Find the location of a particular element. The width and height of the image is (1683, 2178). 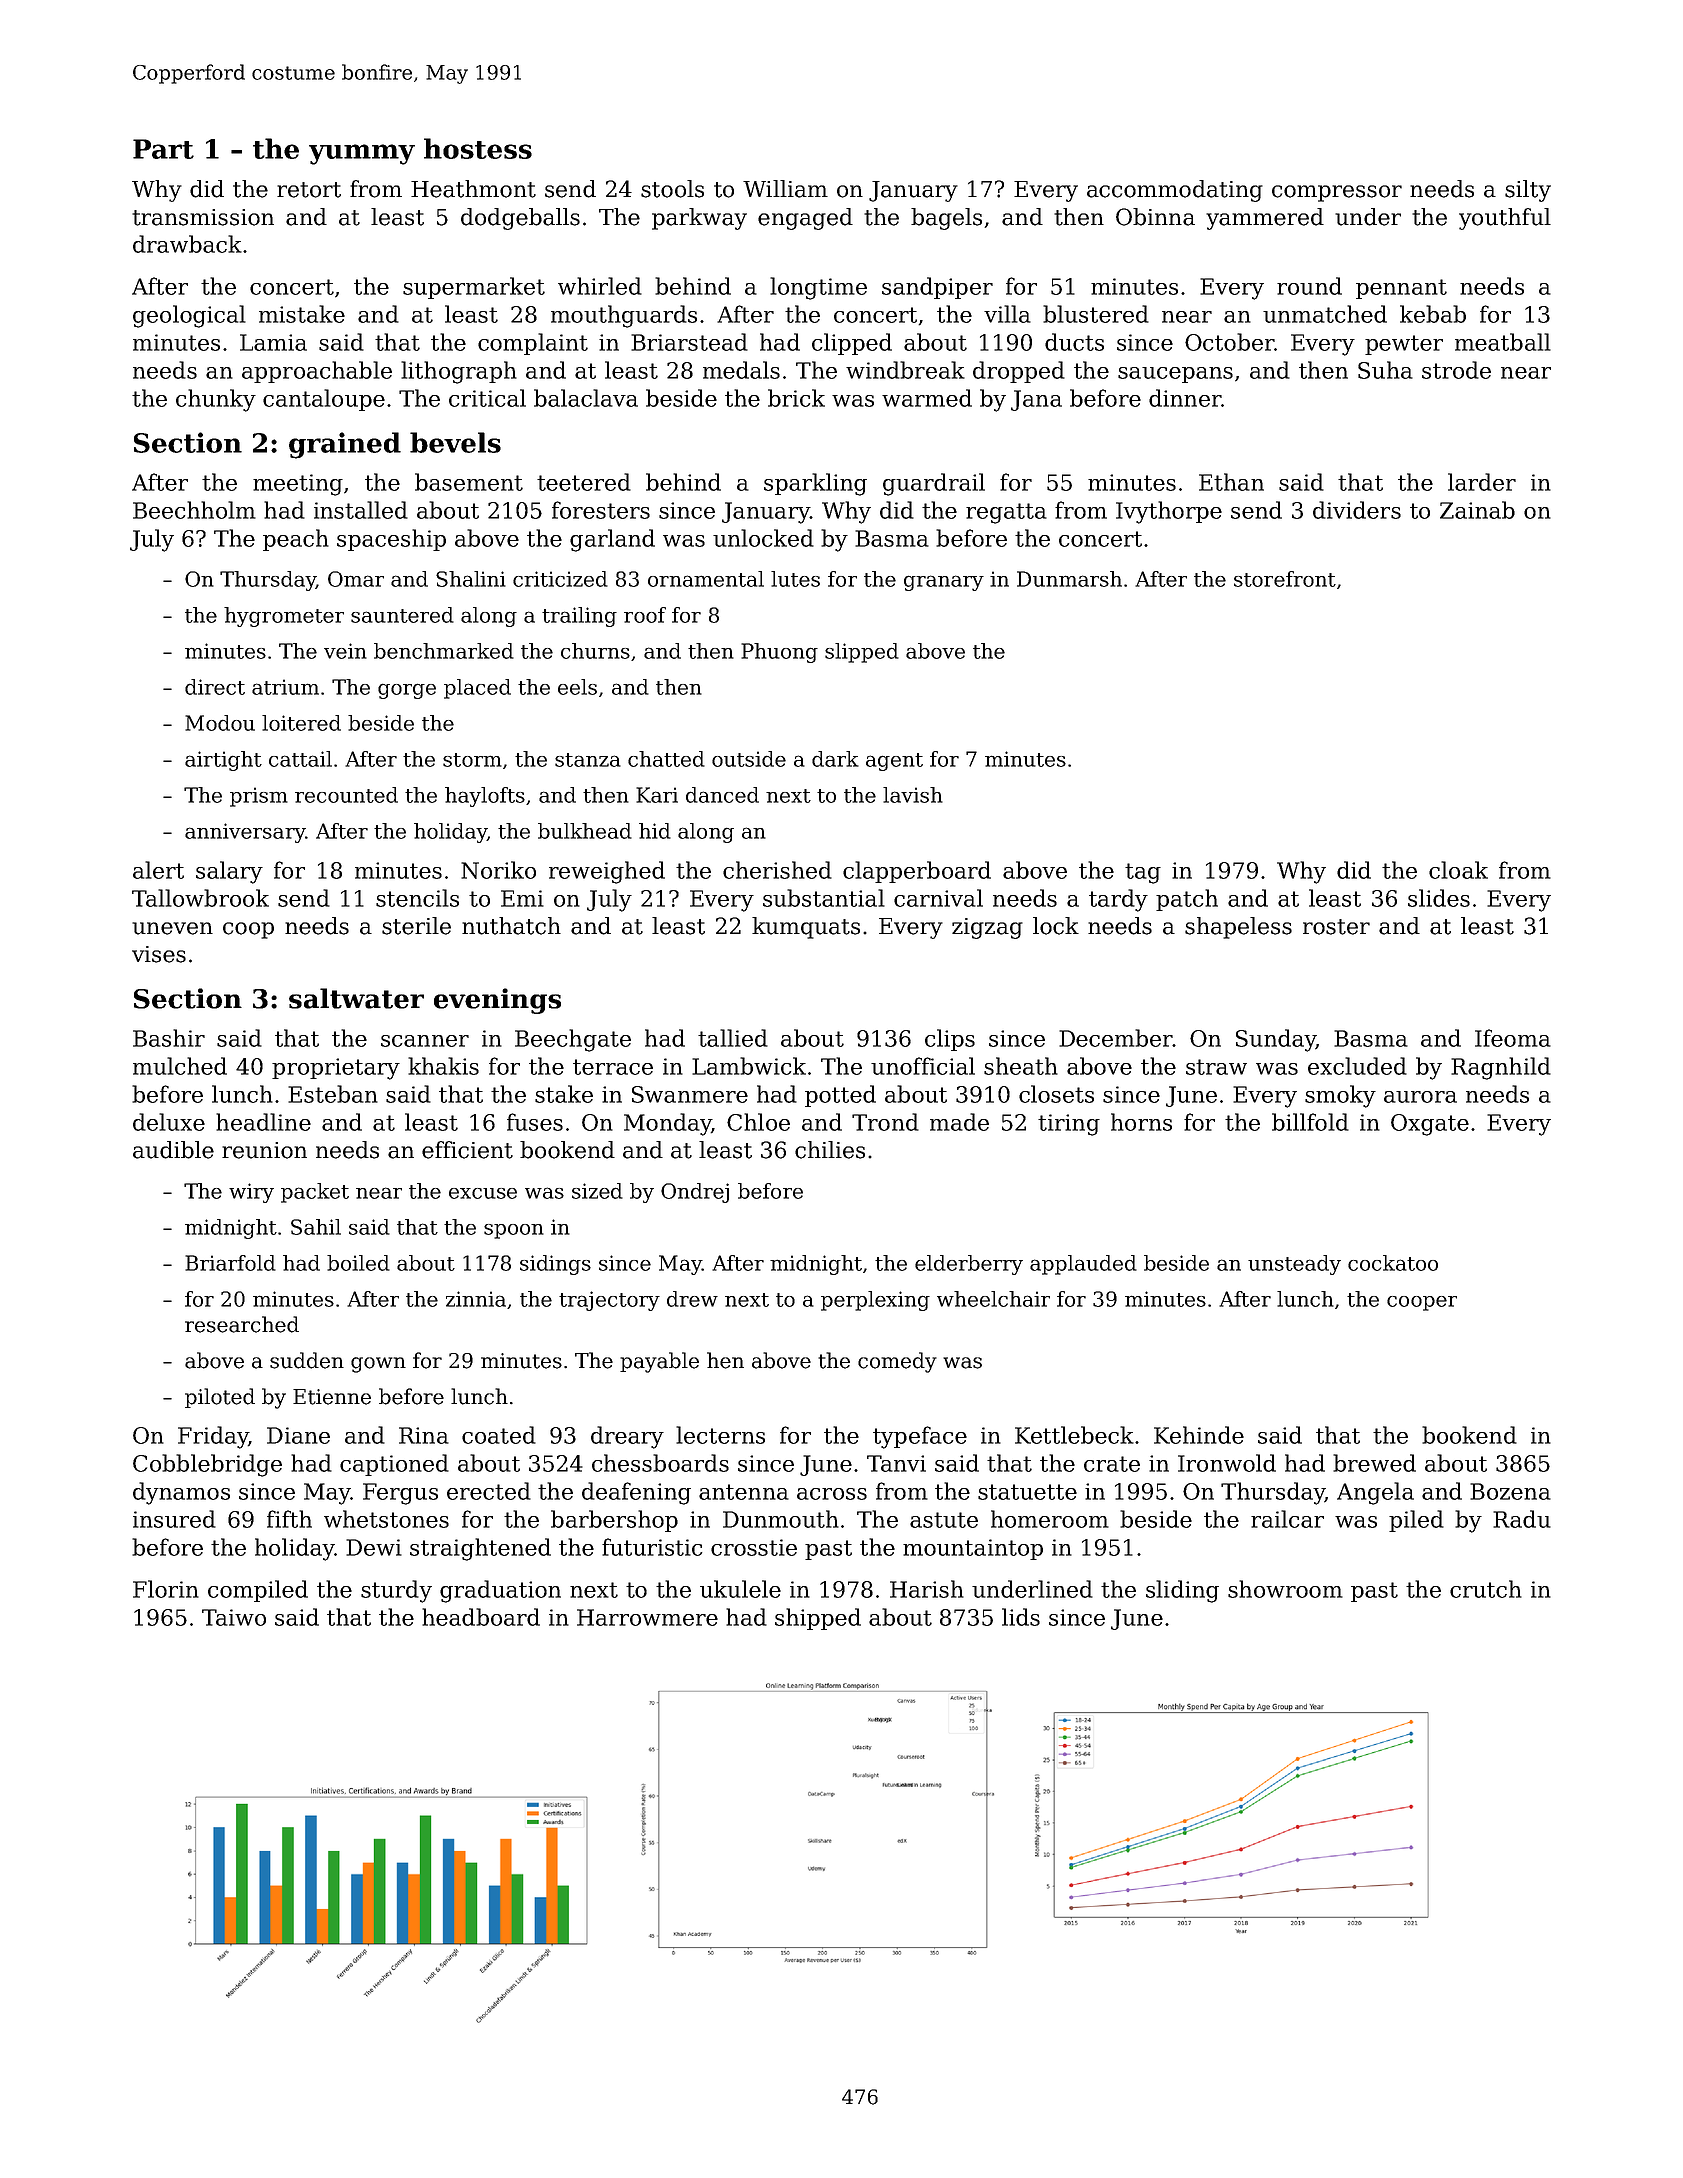

Part is located at coordinates (163, 149).
